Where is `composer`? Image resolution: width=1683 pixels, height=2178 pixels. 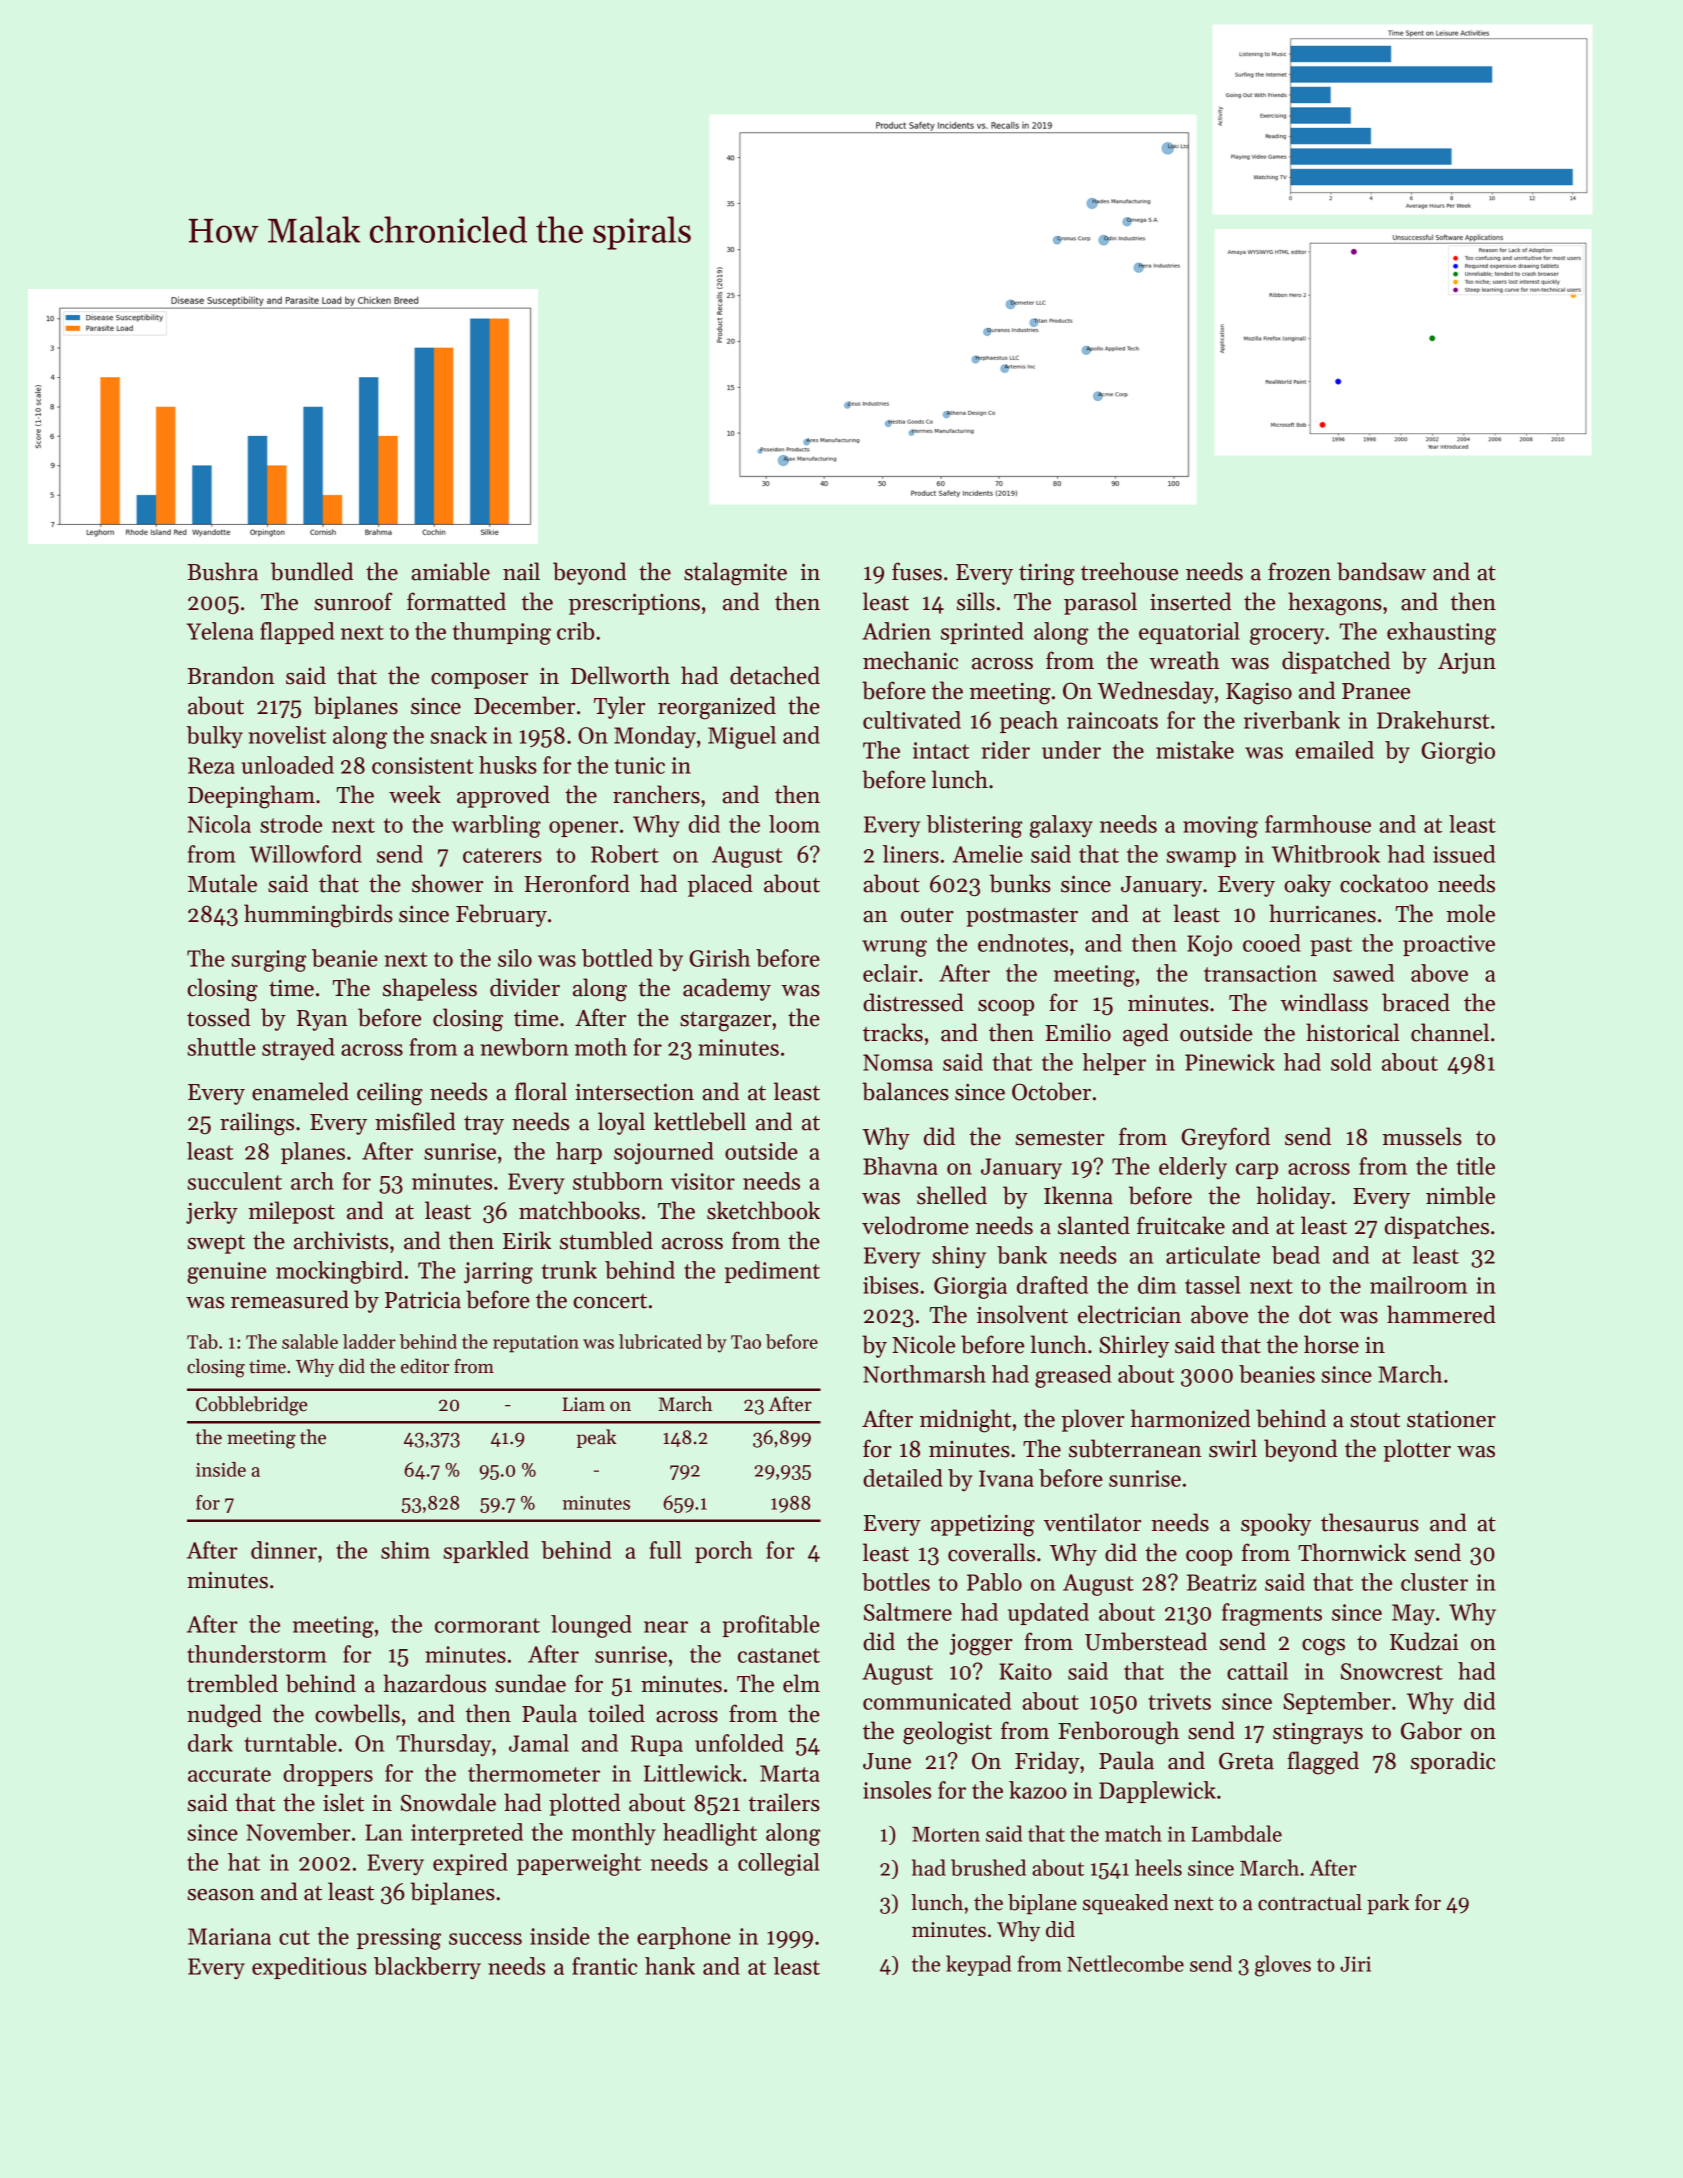 composer is located at coordinates (479, 681).
